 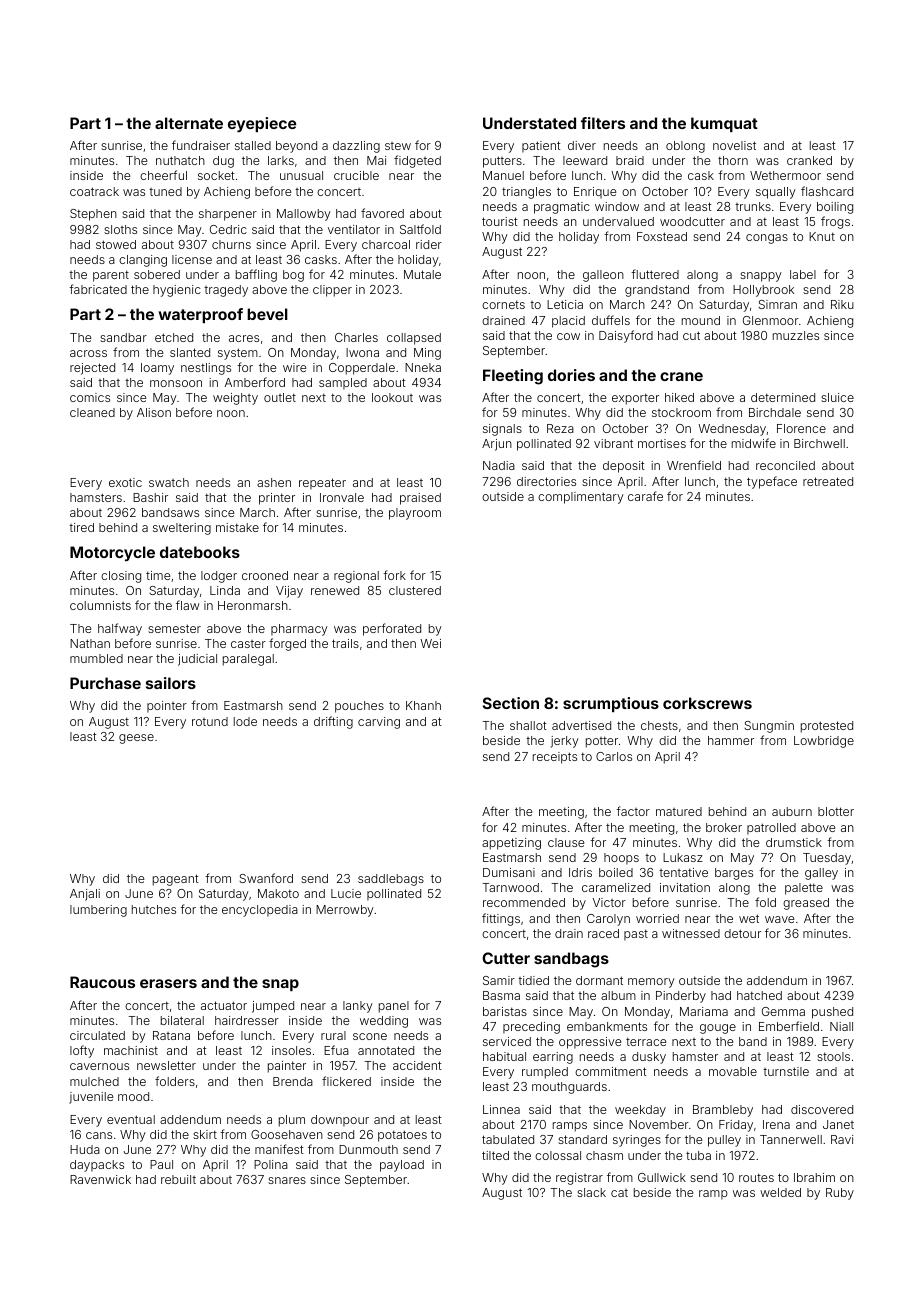 I want to click on mortises, so click(x=662, y=443).
